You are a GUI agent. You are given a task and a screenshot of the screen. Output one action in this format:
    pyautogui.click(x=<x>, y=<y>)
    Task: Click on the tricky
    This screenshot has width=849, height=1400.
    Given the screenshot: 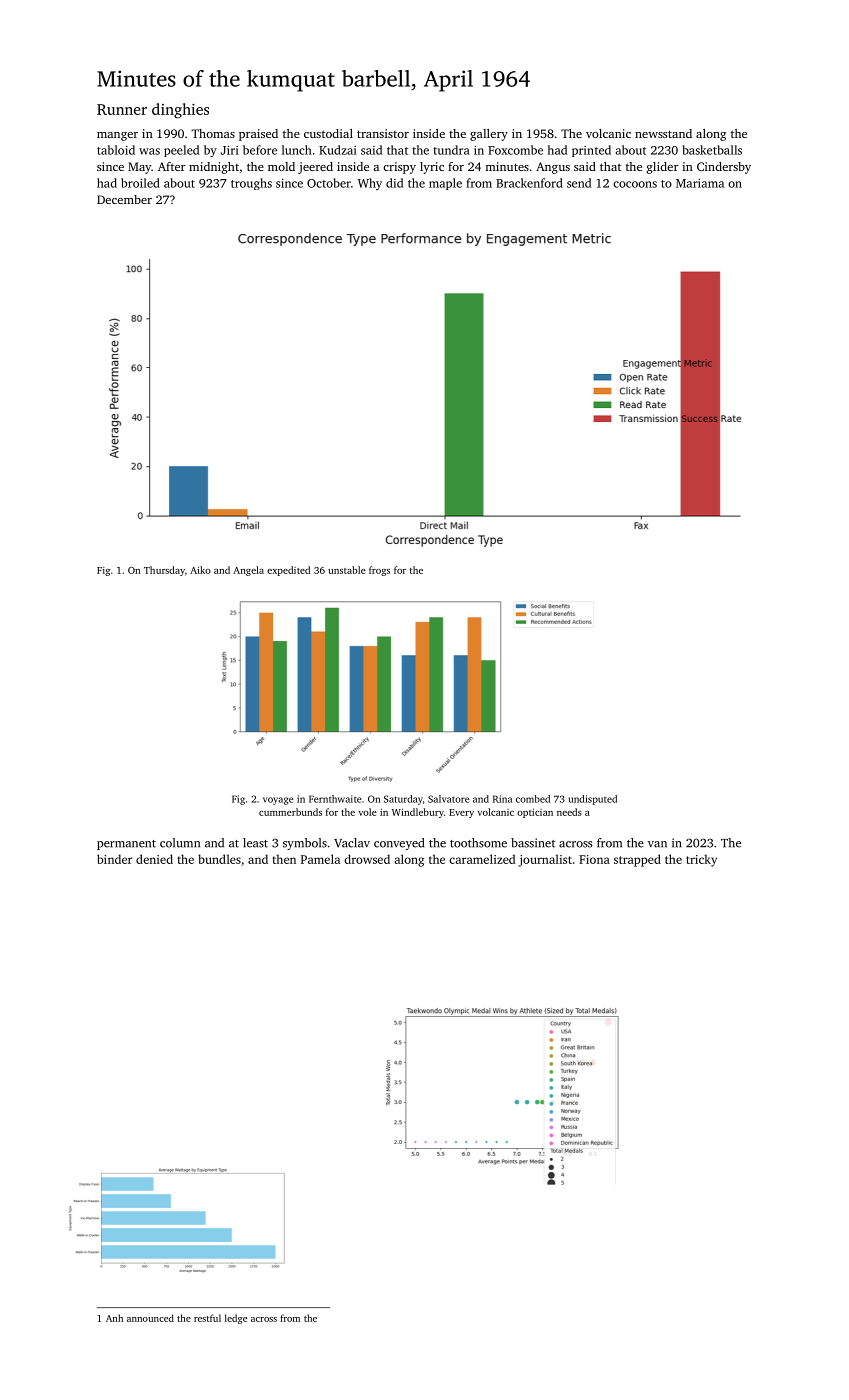 What is the action you would take?
    pyautogui.click(x=701, y=860)
